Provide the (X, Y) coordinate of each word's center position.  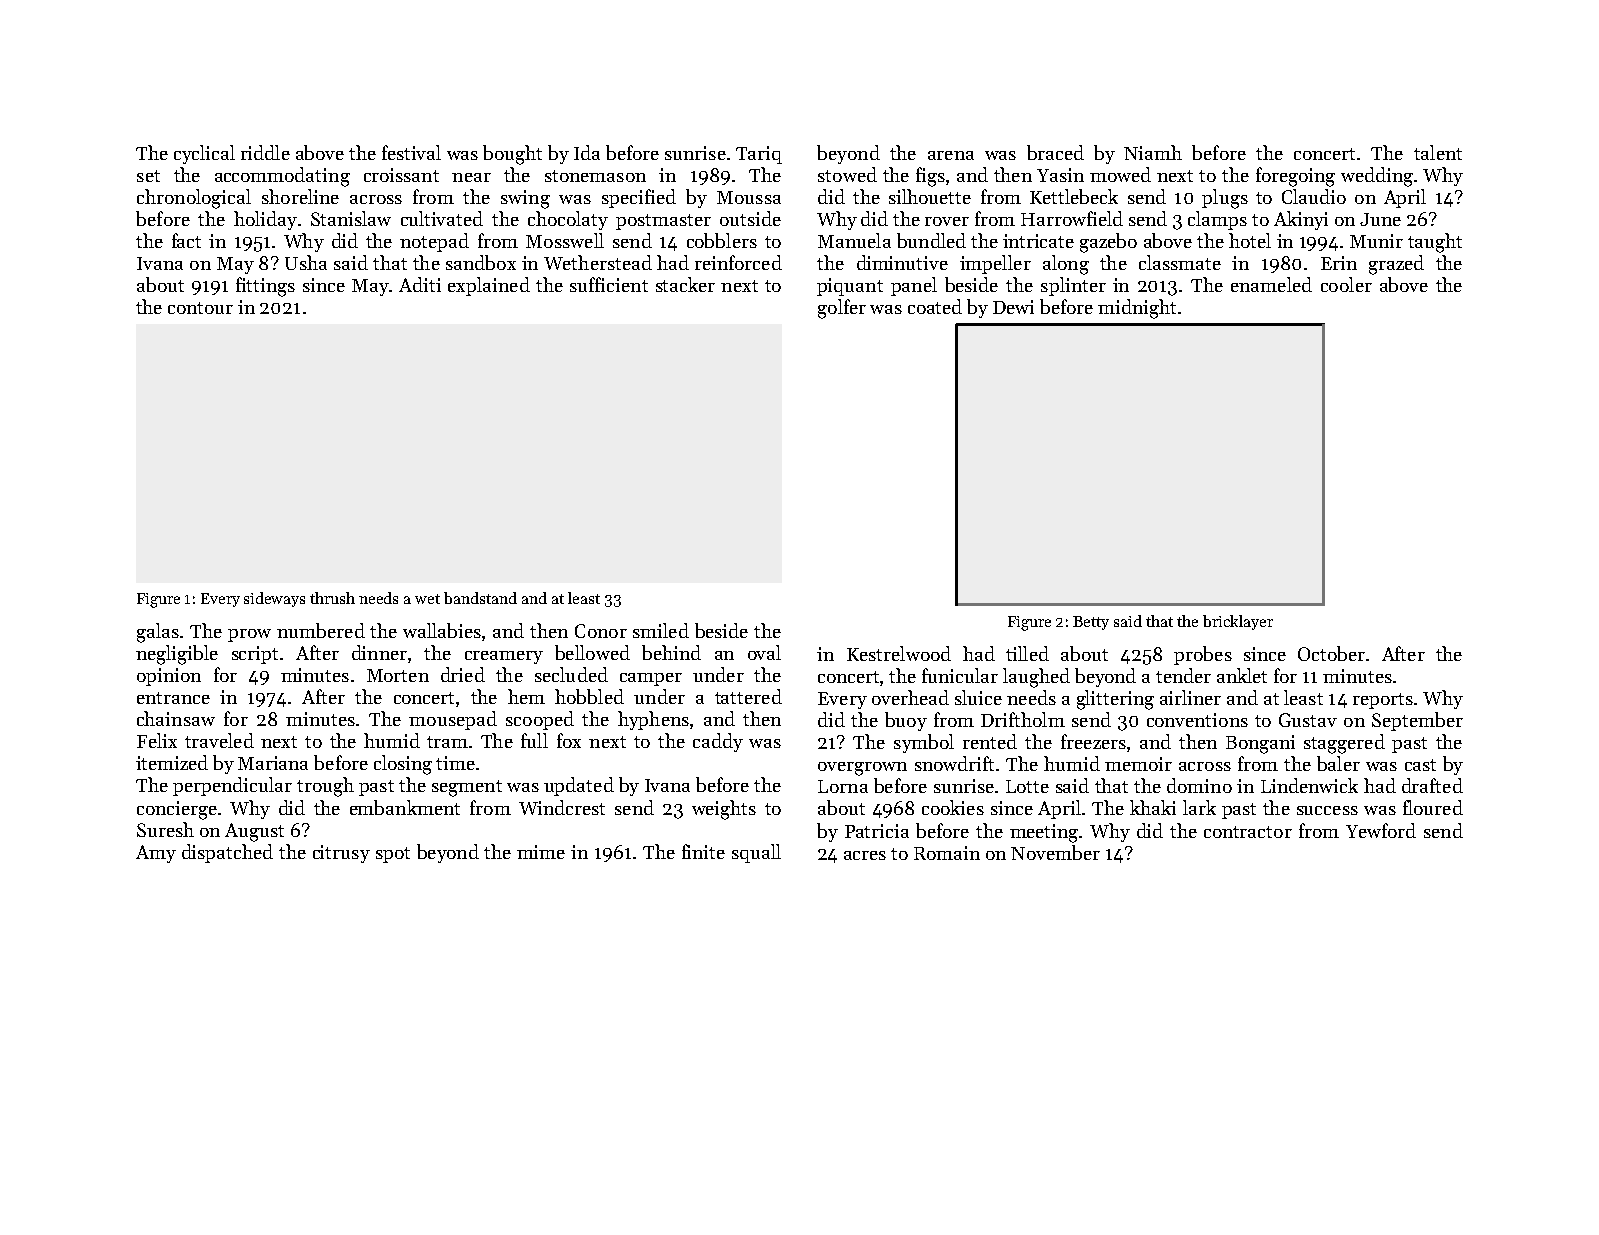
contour (200, 308)
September (1417, 721)
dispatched (227, 853)
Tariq (759, 155)
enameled (1271, 284)
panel (914, 286)
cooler (1346, 284)
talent (1438, 152)
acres (865, 855)
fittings (265, 287)
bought (512, 155)
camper (651, 679)
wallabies (442, 630)
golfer (842, 309)
